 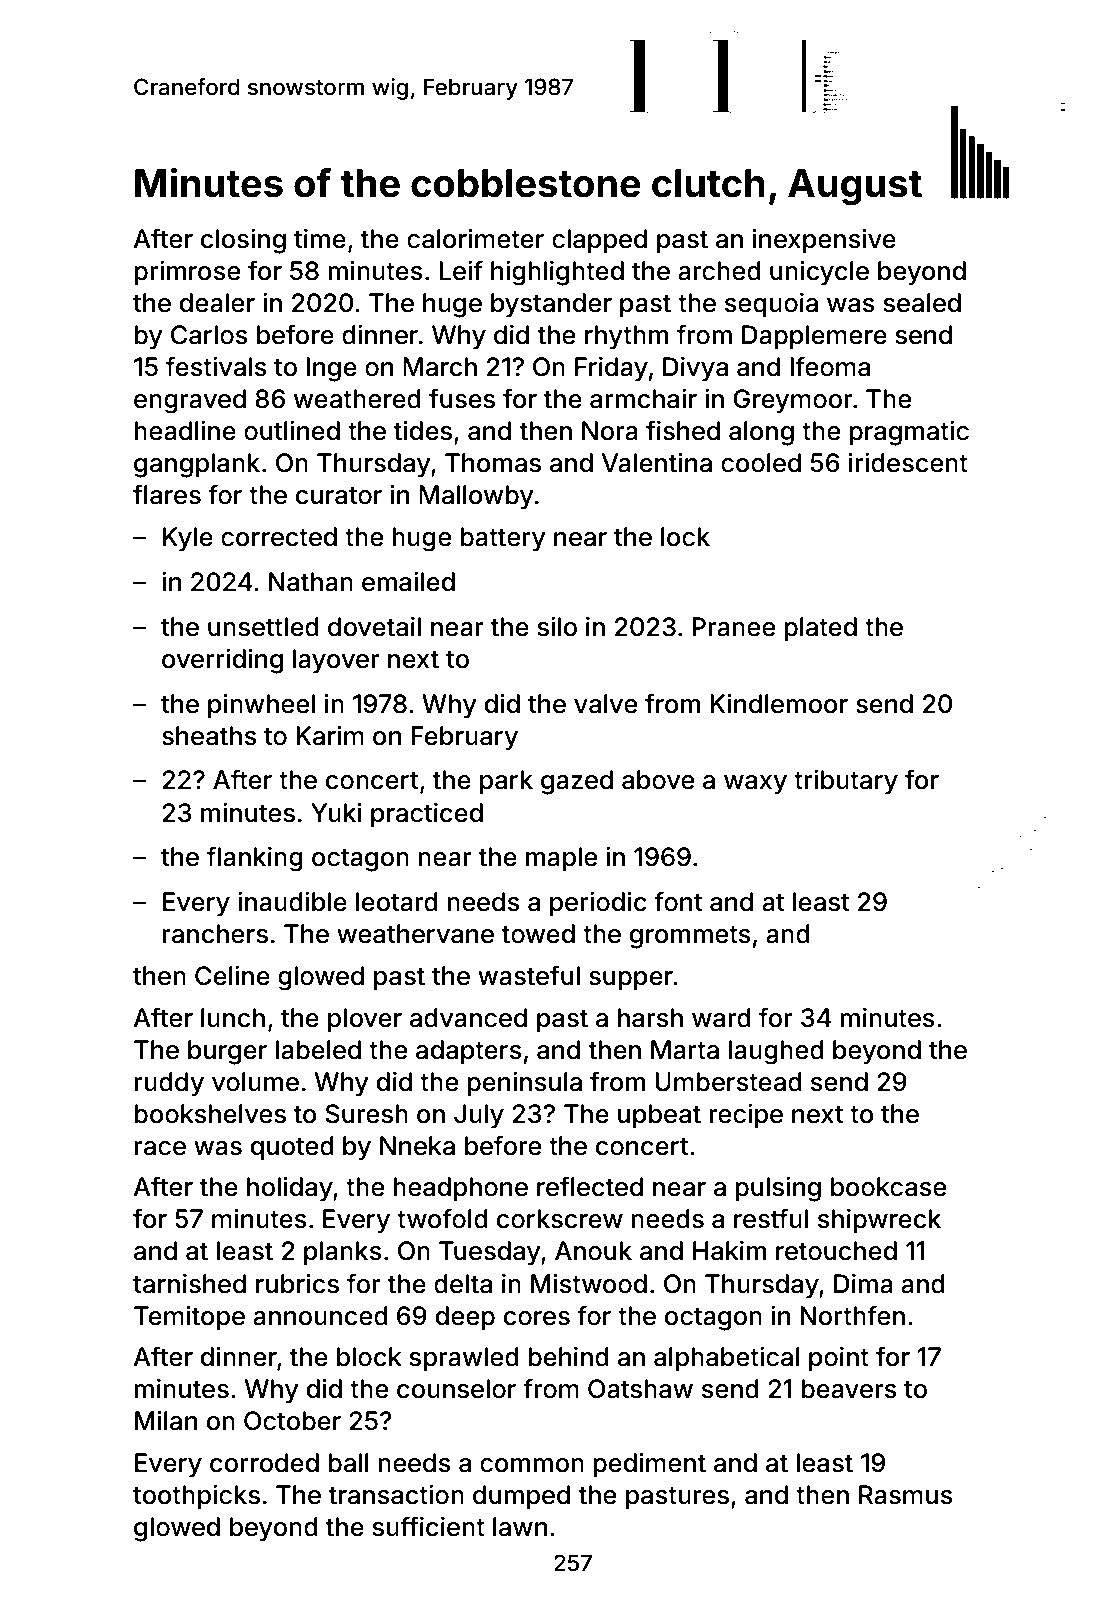 I want to click on unicycle, so click(x=819, y=273).
